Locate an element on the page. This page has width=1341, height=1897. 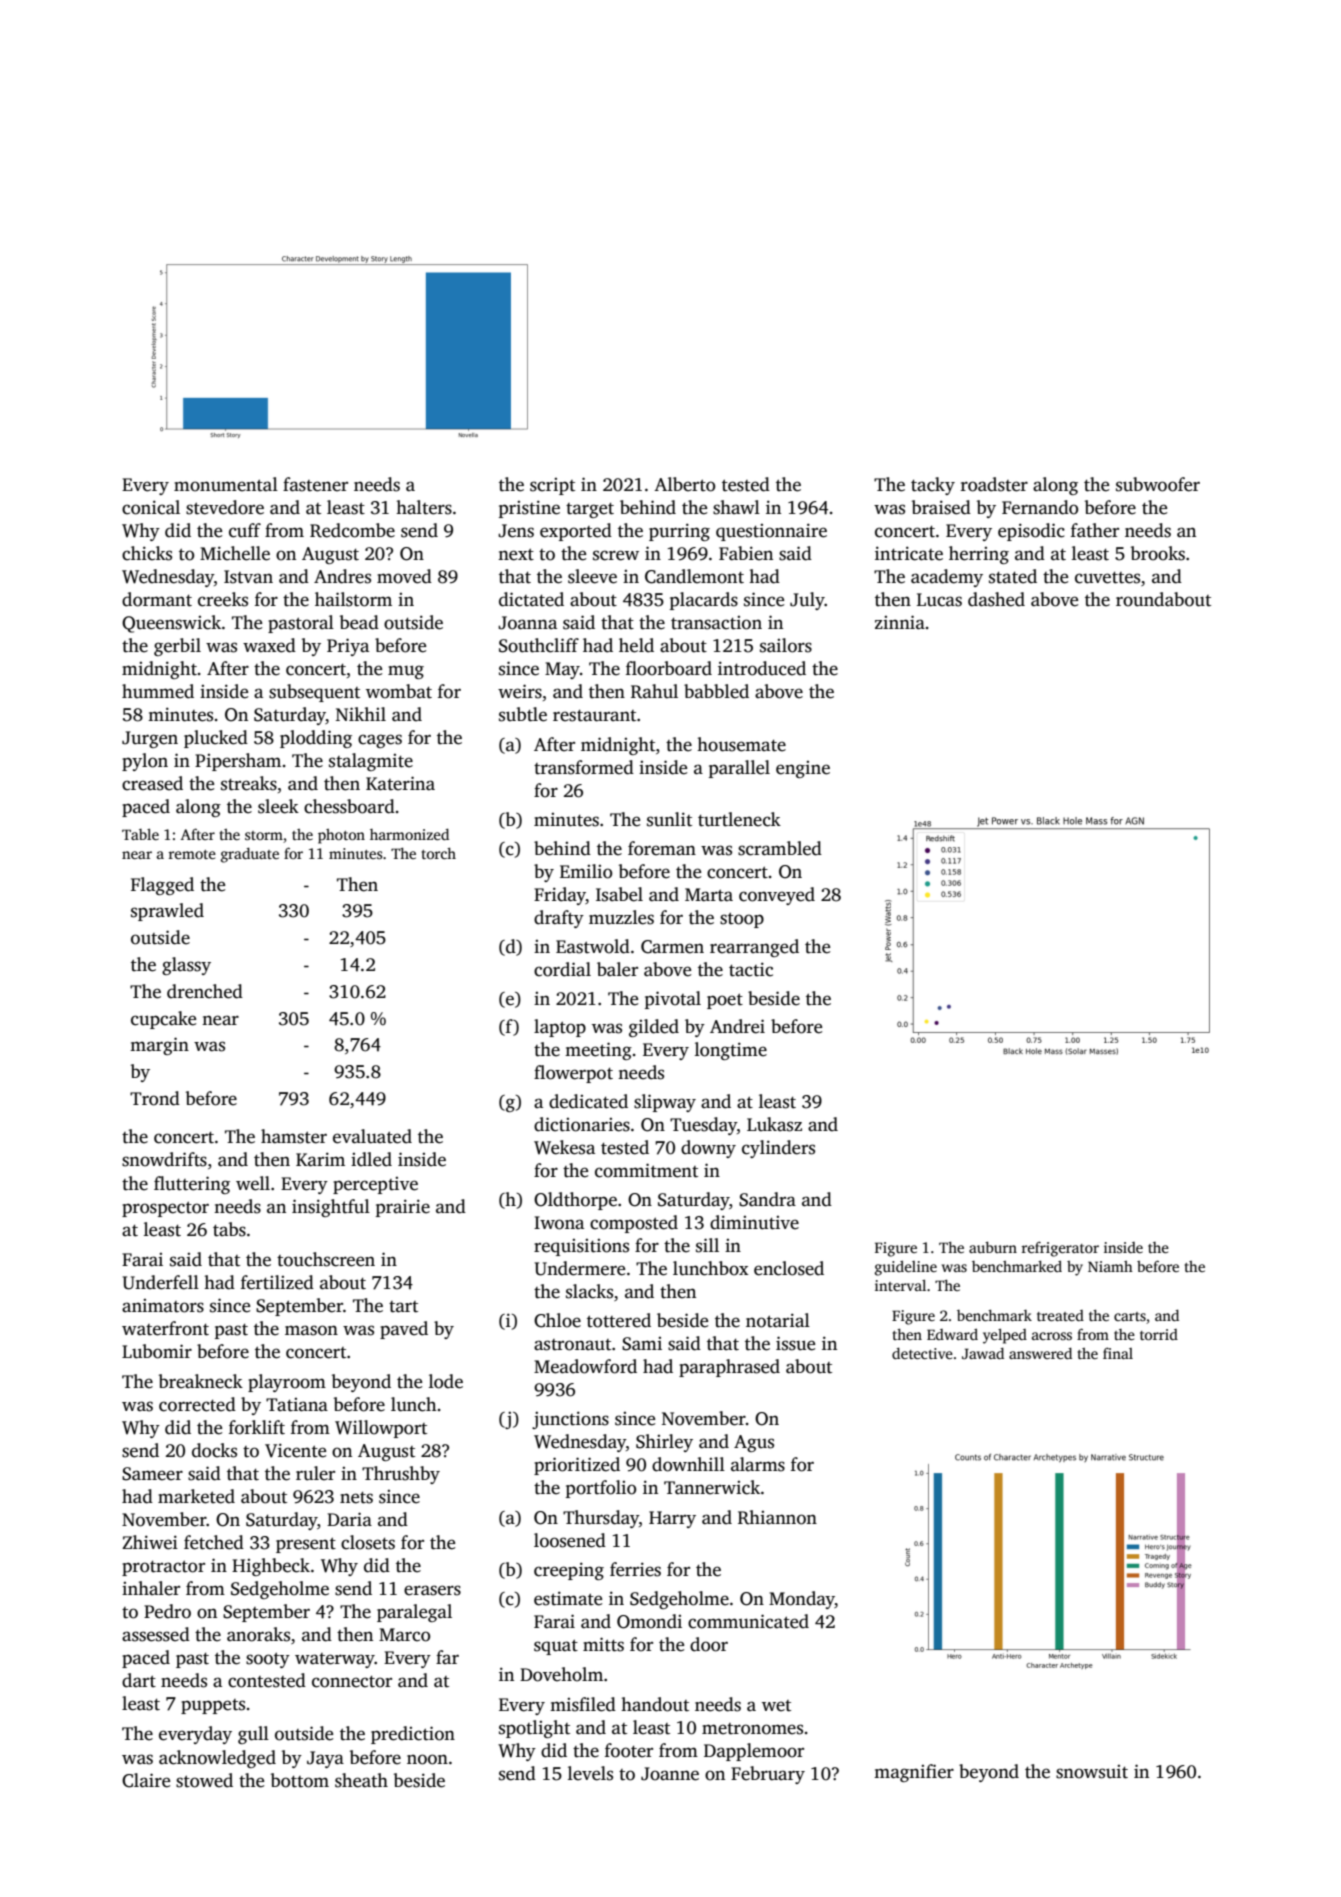
sheath is located at coordinates (361, 1780).
